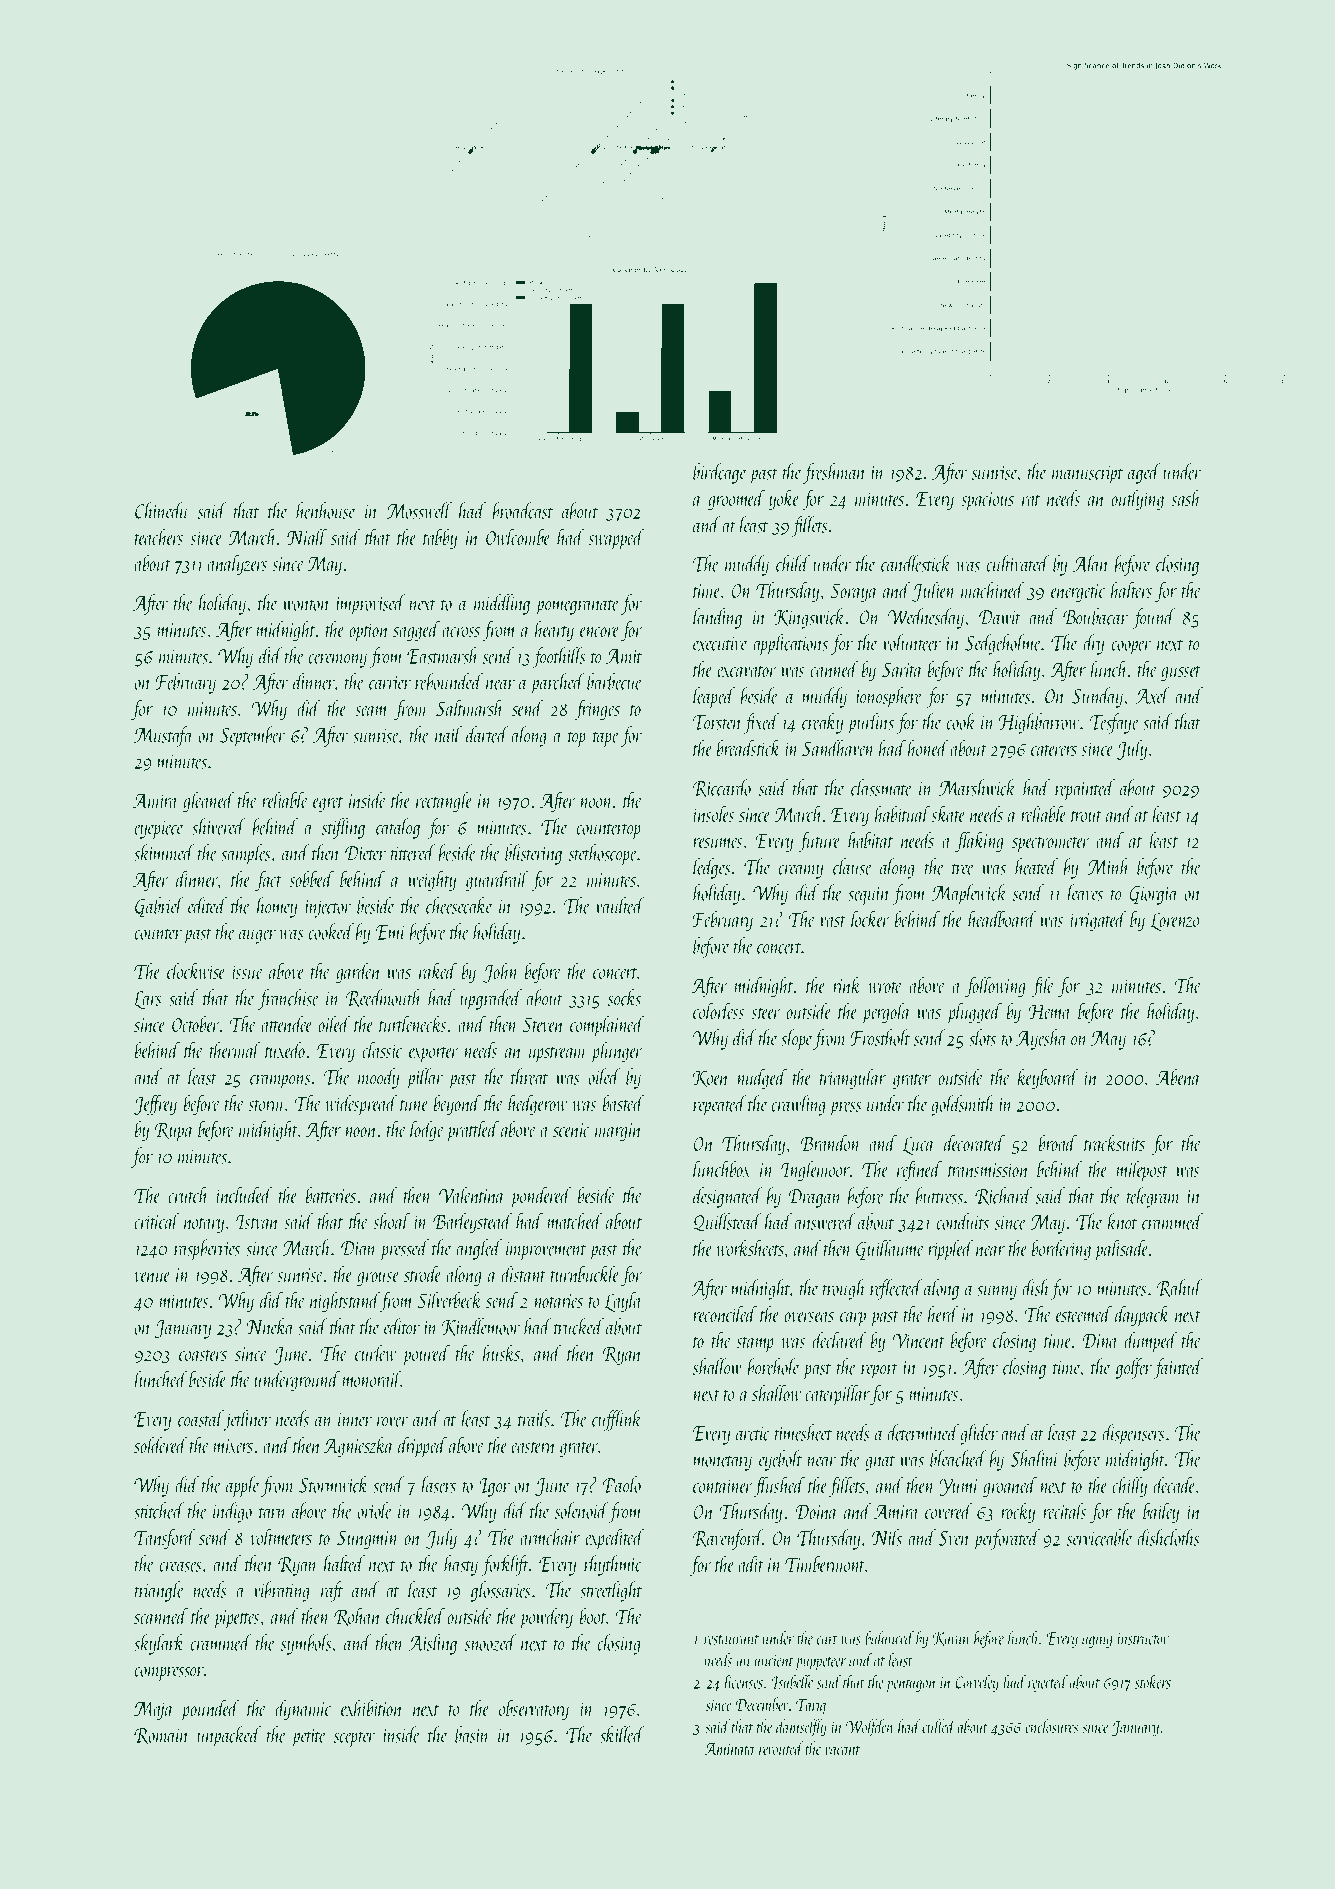  I want to click on raspberries, so click(207, 1249).
